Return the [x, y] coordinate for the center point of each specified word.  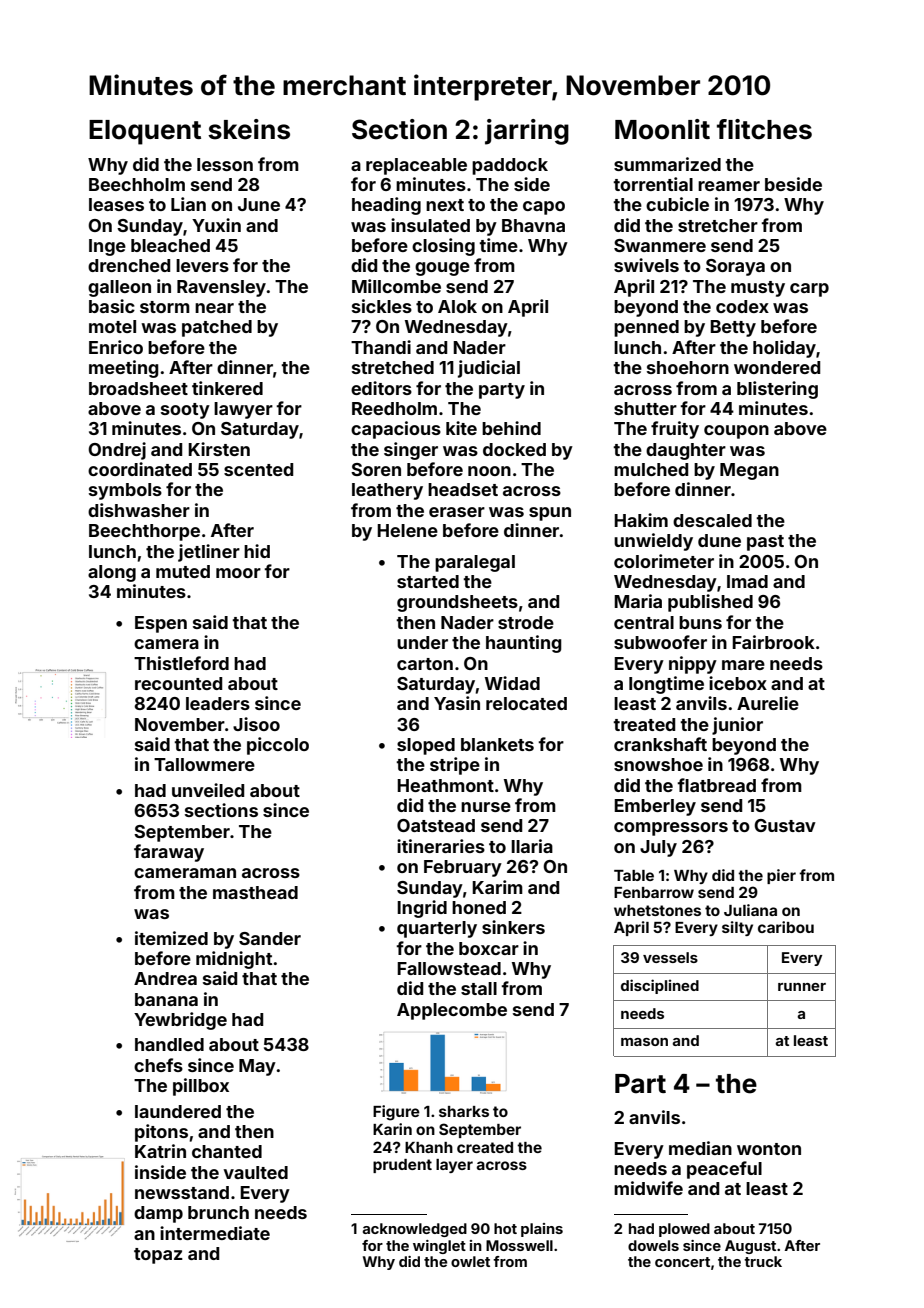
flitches [764, 129]
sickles [382, 306]
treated [644, 724]
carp [809, 290]
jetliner [209, 553]
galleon [119, 288]
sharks [464, 1111]
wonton [769, 1149]
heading [386, 206]
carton [425, 664]
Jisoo [256, 724]
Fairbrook [773, 642]
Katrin [160, 1151]
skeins [249, 129]
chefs [158, 1065]
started [428, 581]
